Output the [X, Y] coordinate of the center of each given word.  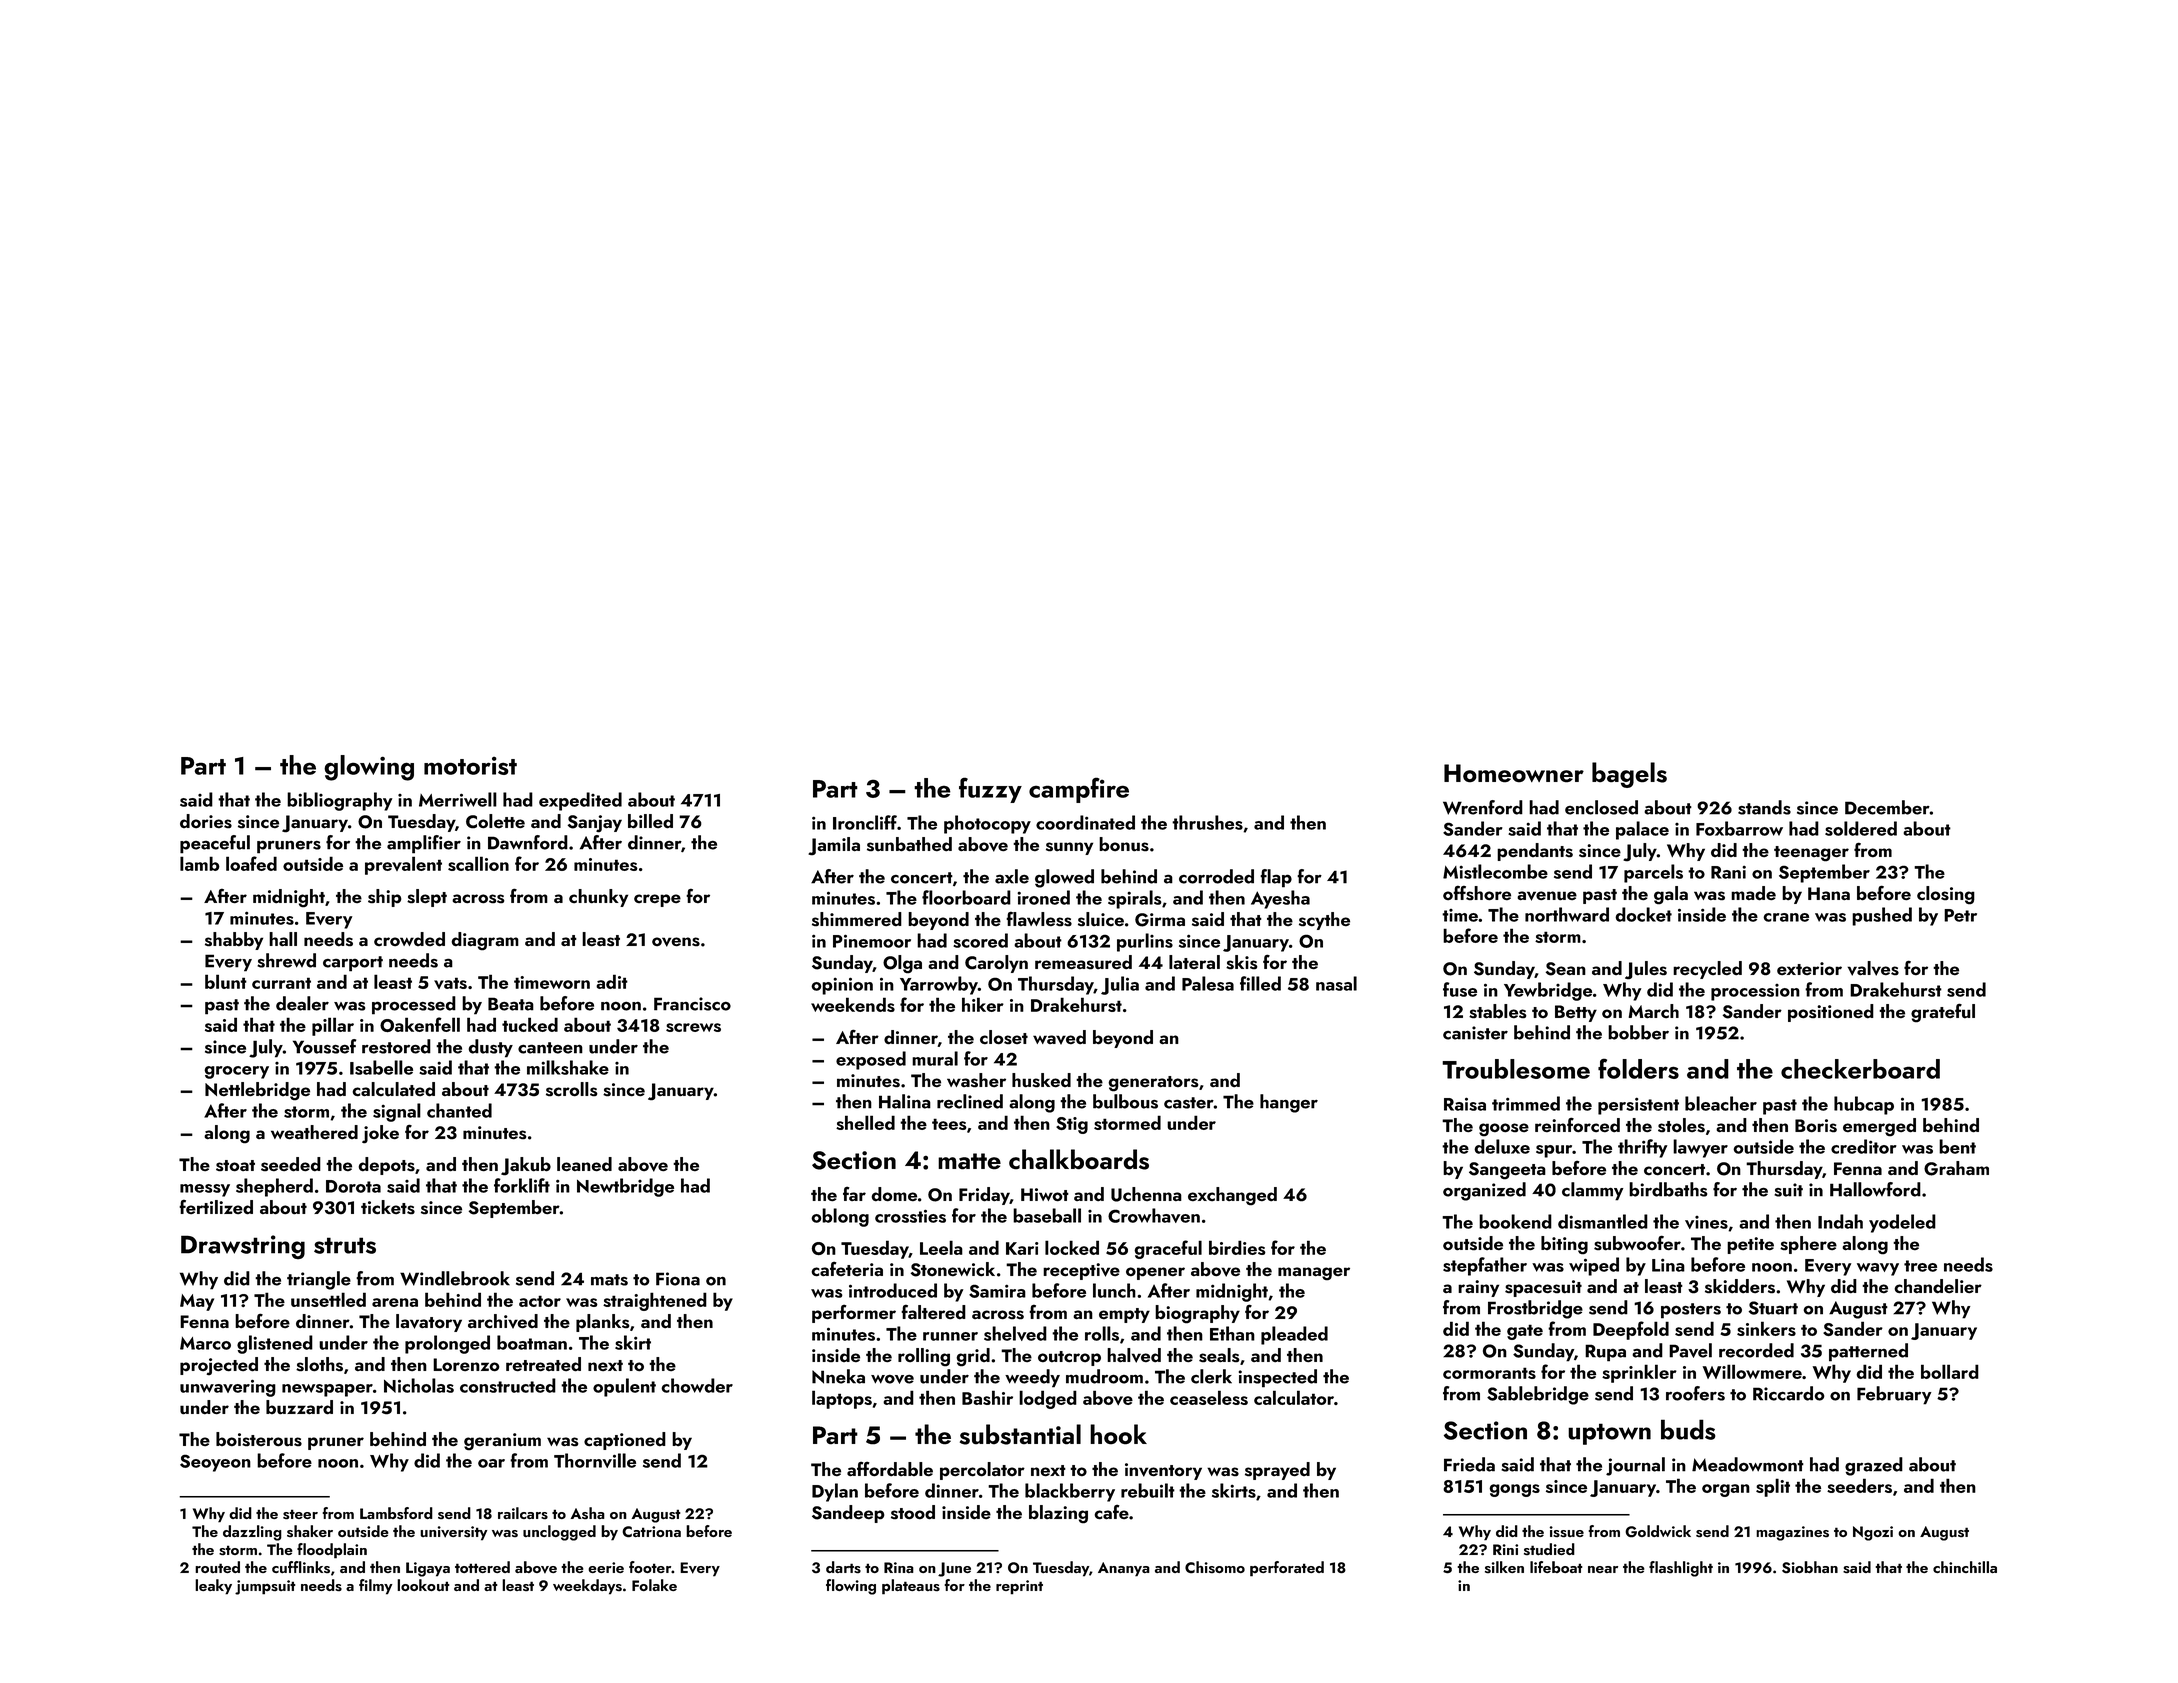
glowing [369, 768]
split [1773, 1487]
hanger [1289, 1103]
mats [609, 1280]
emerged [1879, 1127]
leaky [213, 1587]
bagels [1629, 775]
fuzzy [990, 790]
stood [913, 1512]
